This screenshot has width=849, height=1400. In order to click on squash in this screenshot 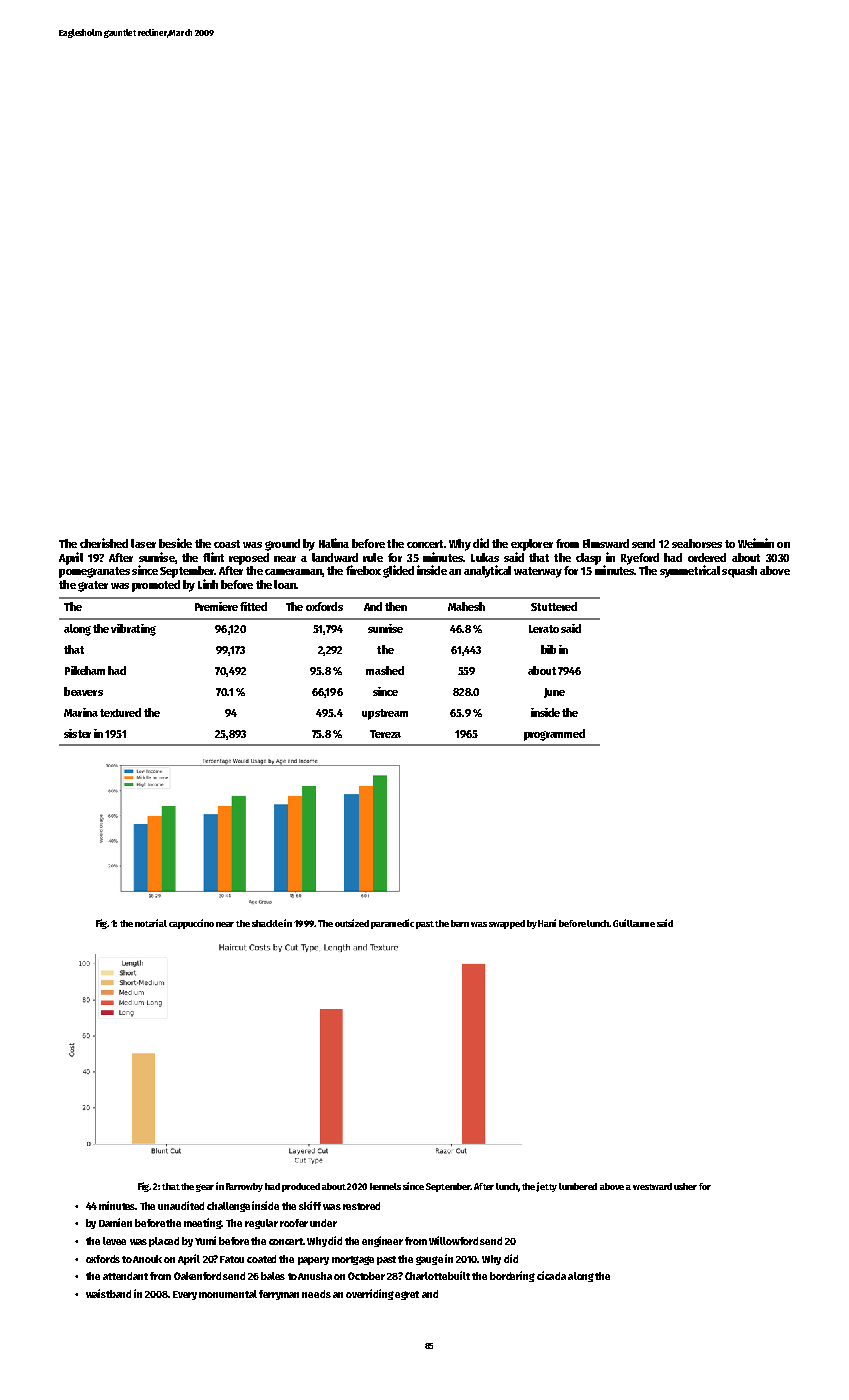, I will do `click(739, 572)`.
